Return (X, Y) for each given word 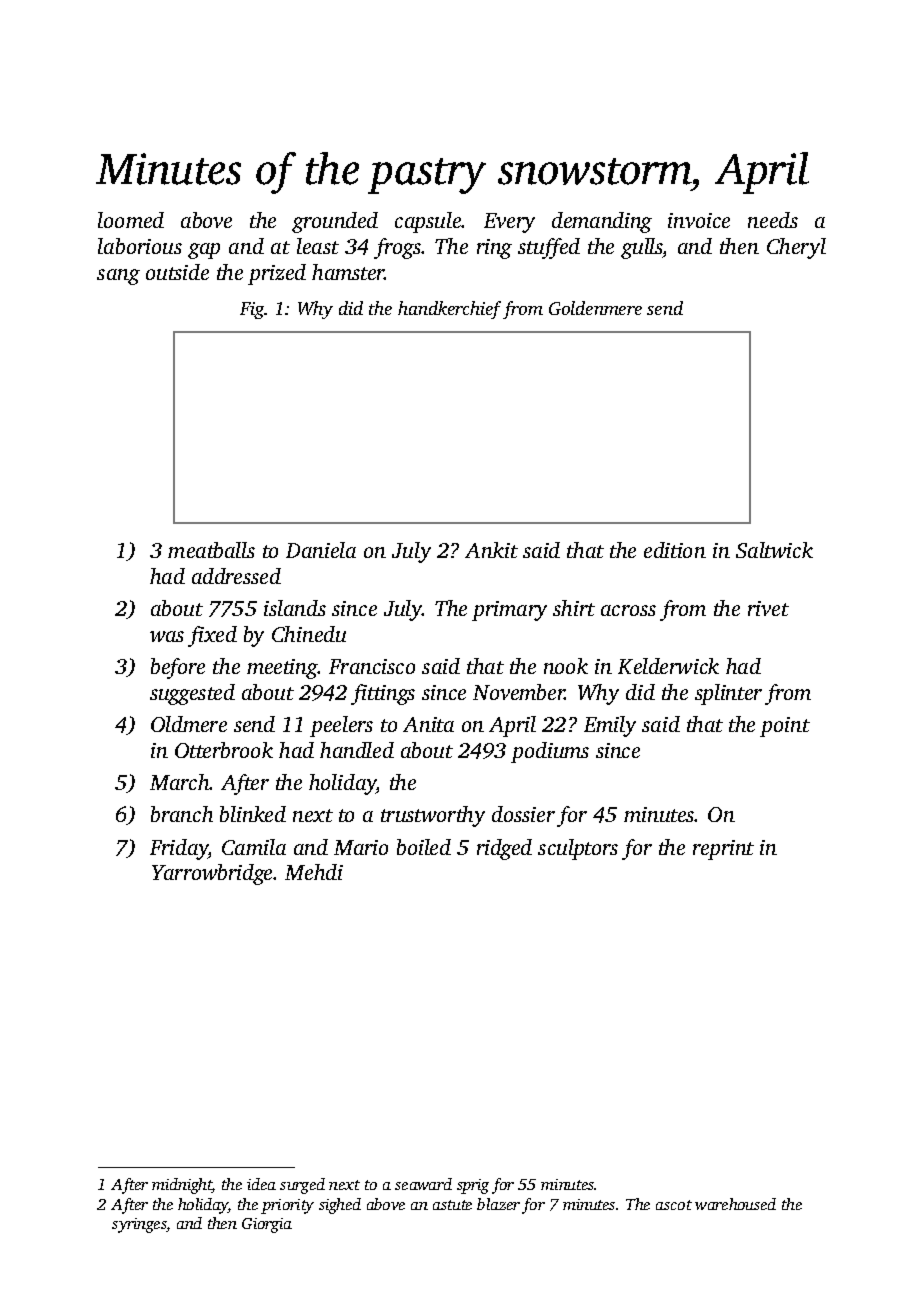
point (785, 727)
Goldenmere (595, 308)
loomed (131, 220)
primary (509, 611)
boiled (424, 847)
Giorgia (267, 1225)
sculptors (578, 849)
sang (118, 277)
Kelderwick (668, 666)
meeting (282, 669)
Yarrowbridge (212, 874)
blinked (253, 814)
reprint (723, 850)
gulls (642, 248)
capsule (428, 222)
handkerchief (449, 310)
